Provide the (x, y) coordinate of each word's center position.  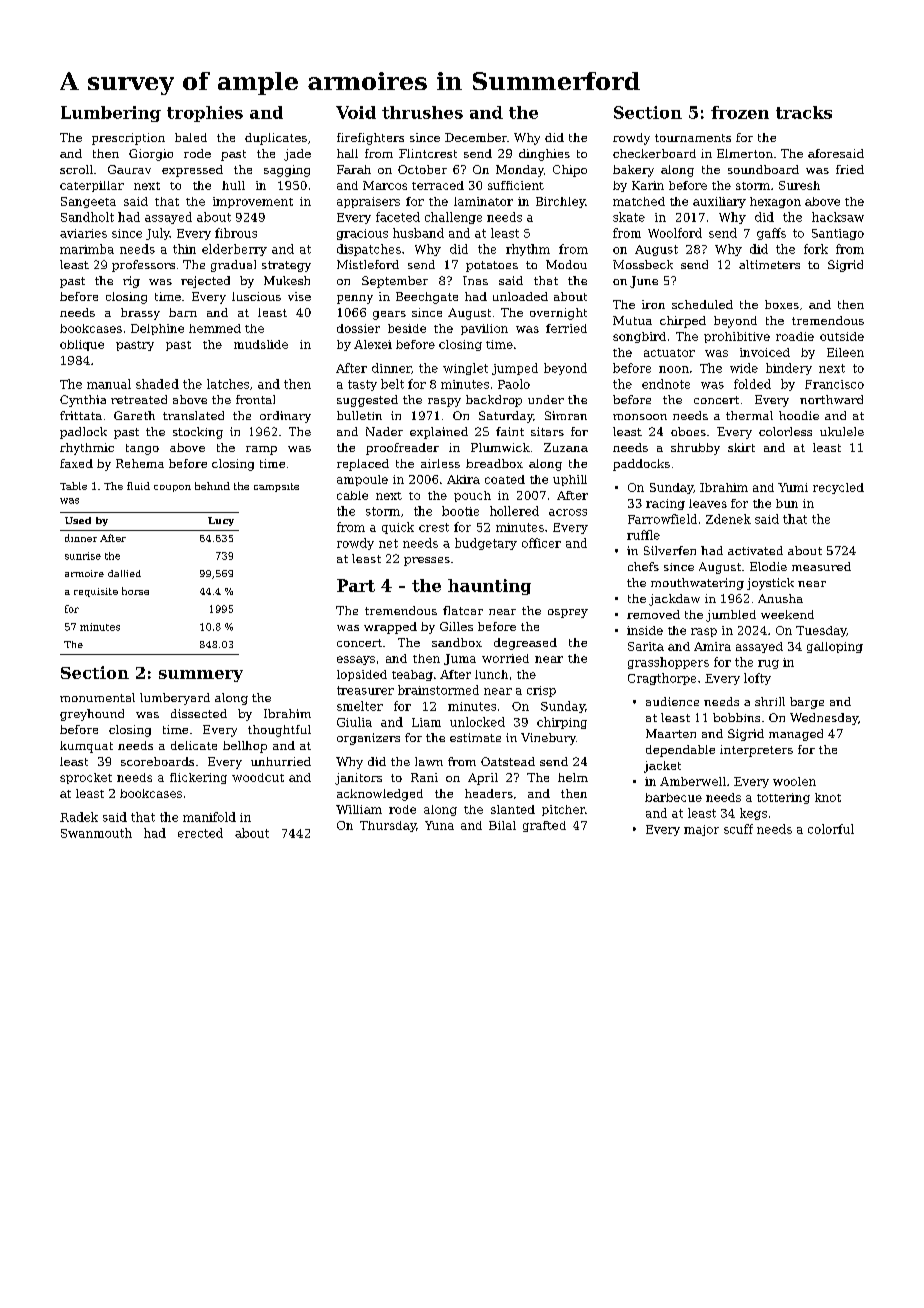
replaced (363, 465)
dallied (124, 573)
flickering (198, 778)
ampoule (362, 480)
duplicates (276, 139)
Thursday (388, 826)
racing (665, 504)
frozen (740, 112)
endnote (666, 384)
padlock (83, 433)
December (476, 137)
